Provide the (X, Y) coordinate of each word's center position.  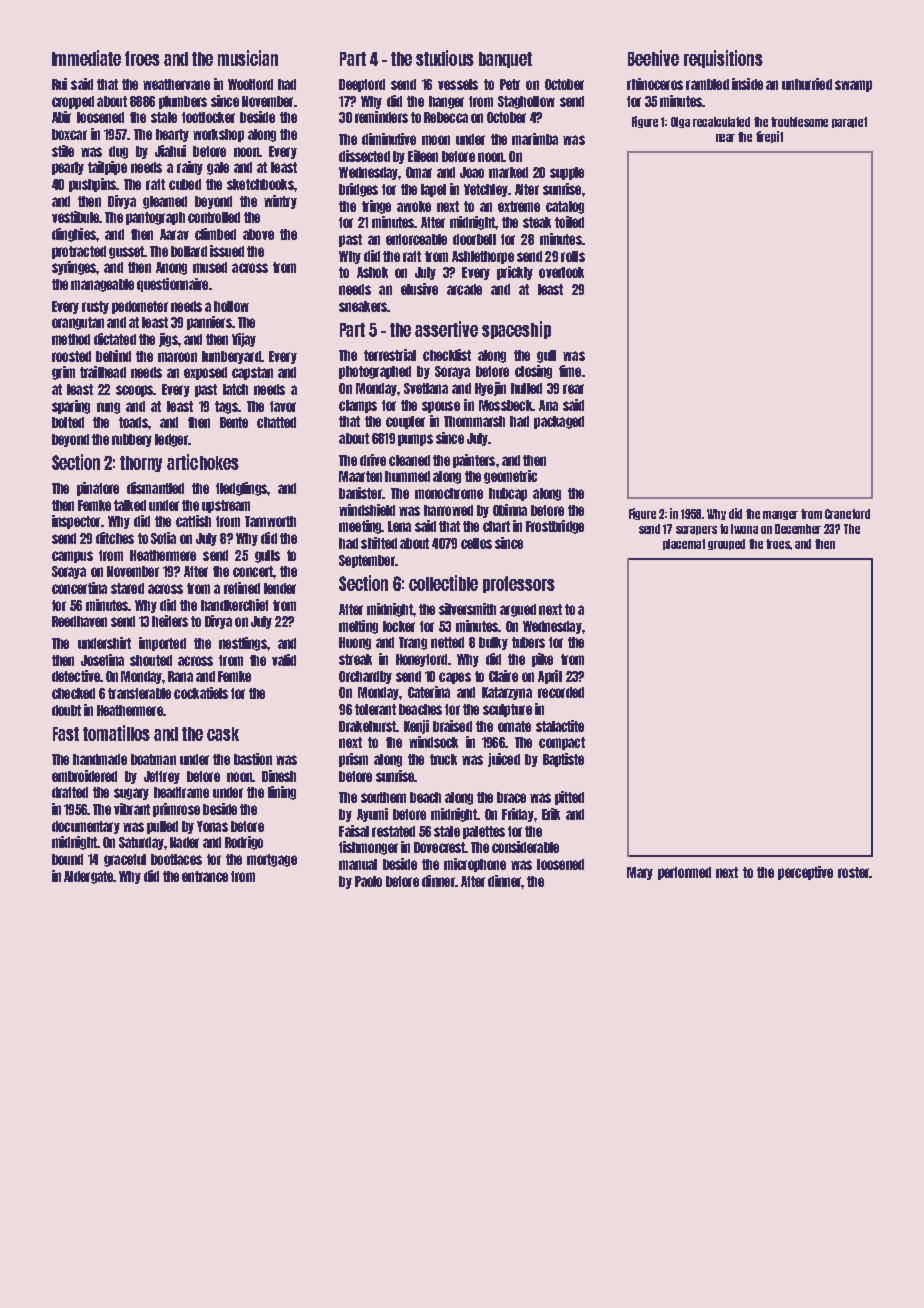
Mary (640, 873)
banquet (505, 60)
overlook (561, 272)
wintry (280, 202)
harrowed (448, 510)
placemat (684, 544)
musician (248, 58)
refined (242, 588)
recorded (561, 692)
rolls (573, 256)
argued (518, 610)
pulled (162, 827)
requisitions (723, 59)
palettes (484, 832)
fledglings (241, 489)
